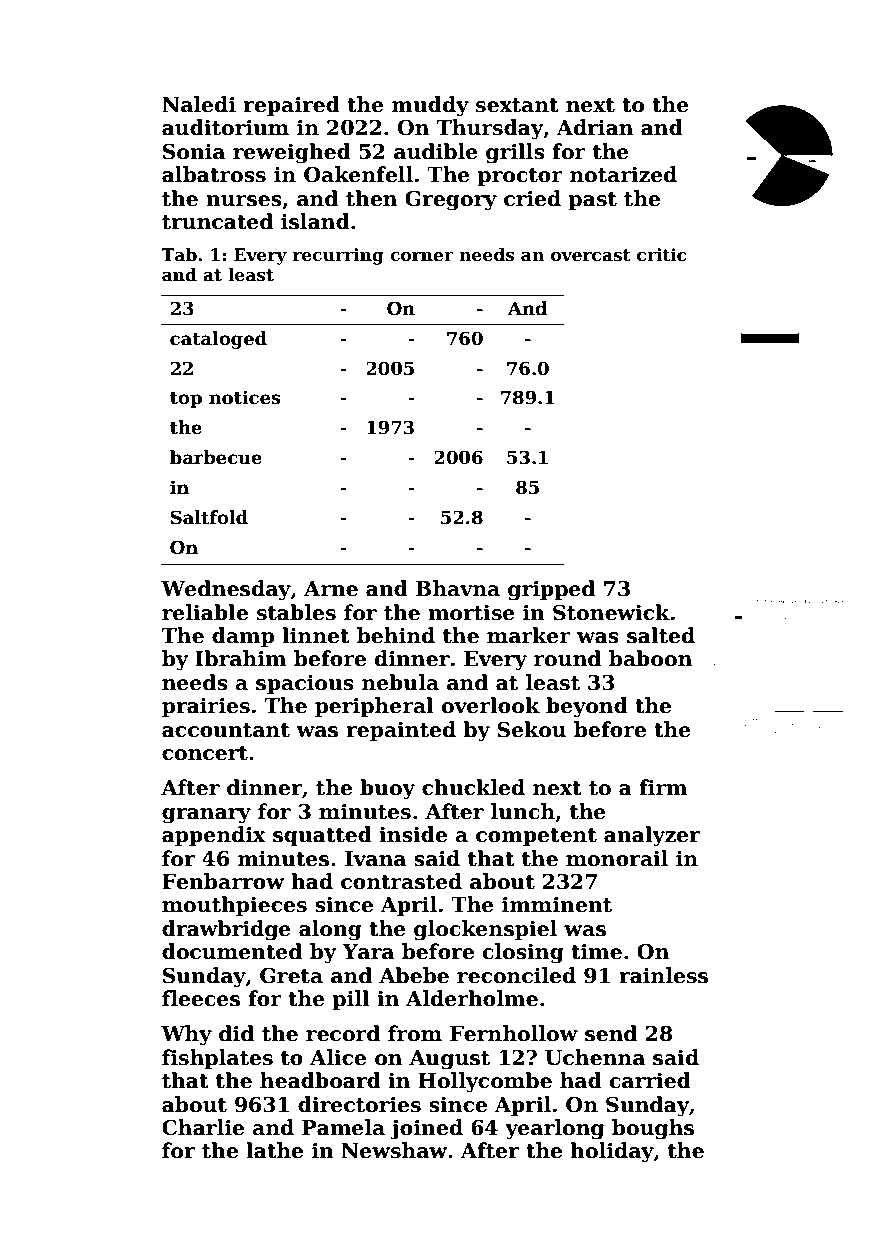 The image size is (877, 1244). What do you see at coordinates (274, 1150) in the document?
I see `lathe` at bounding box center [274, 1150].
